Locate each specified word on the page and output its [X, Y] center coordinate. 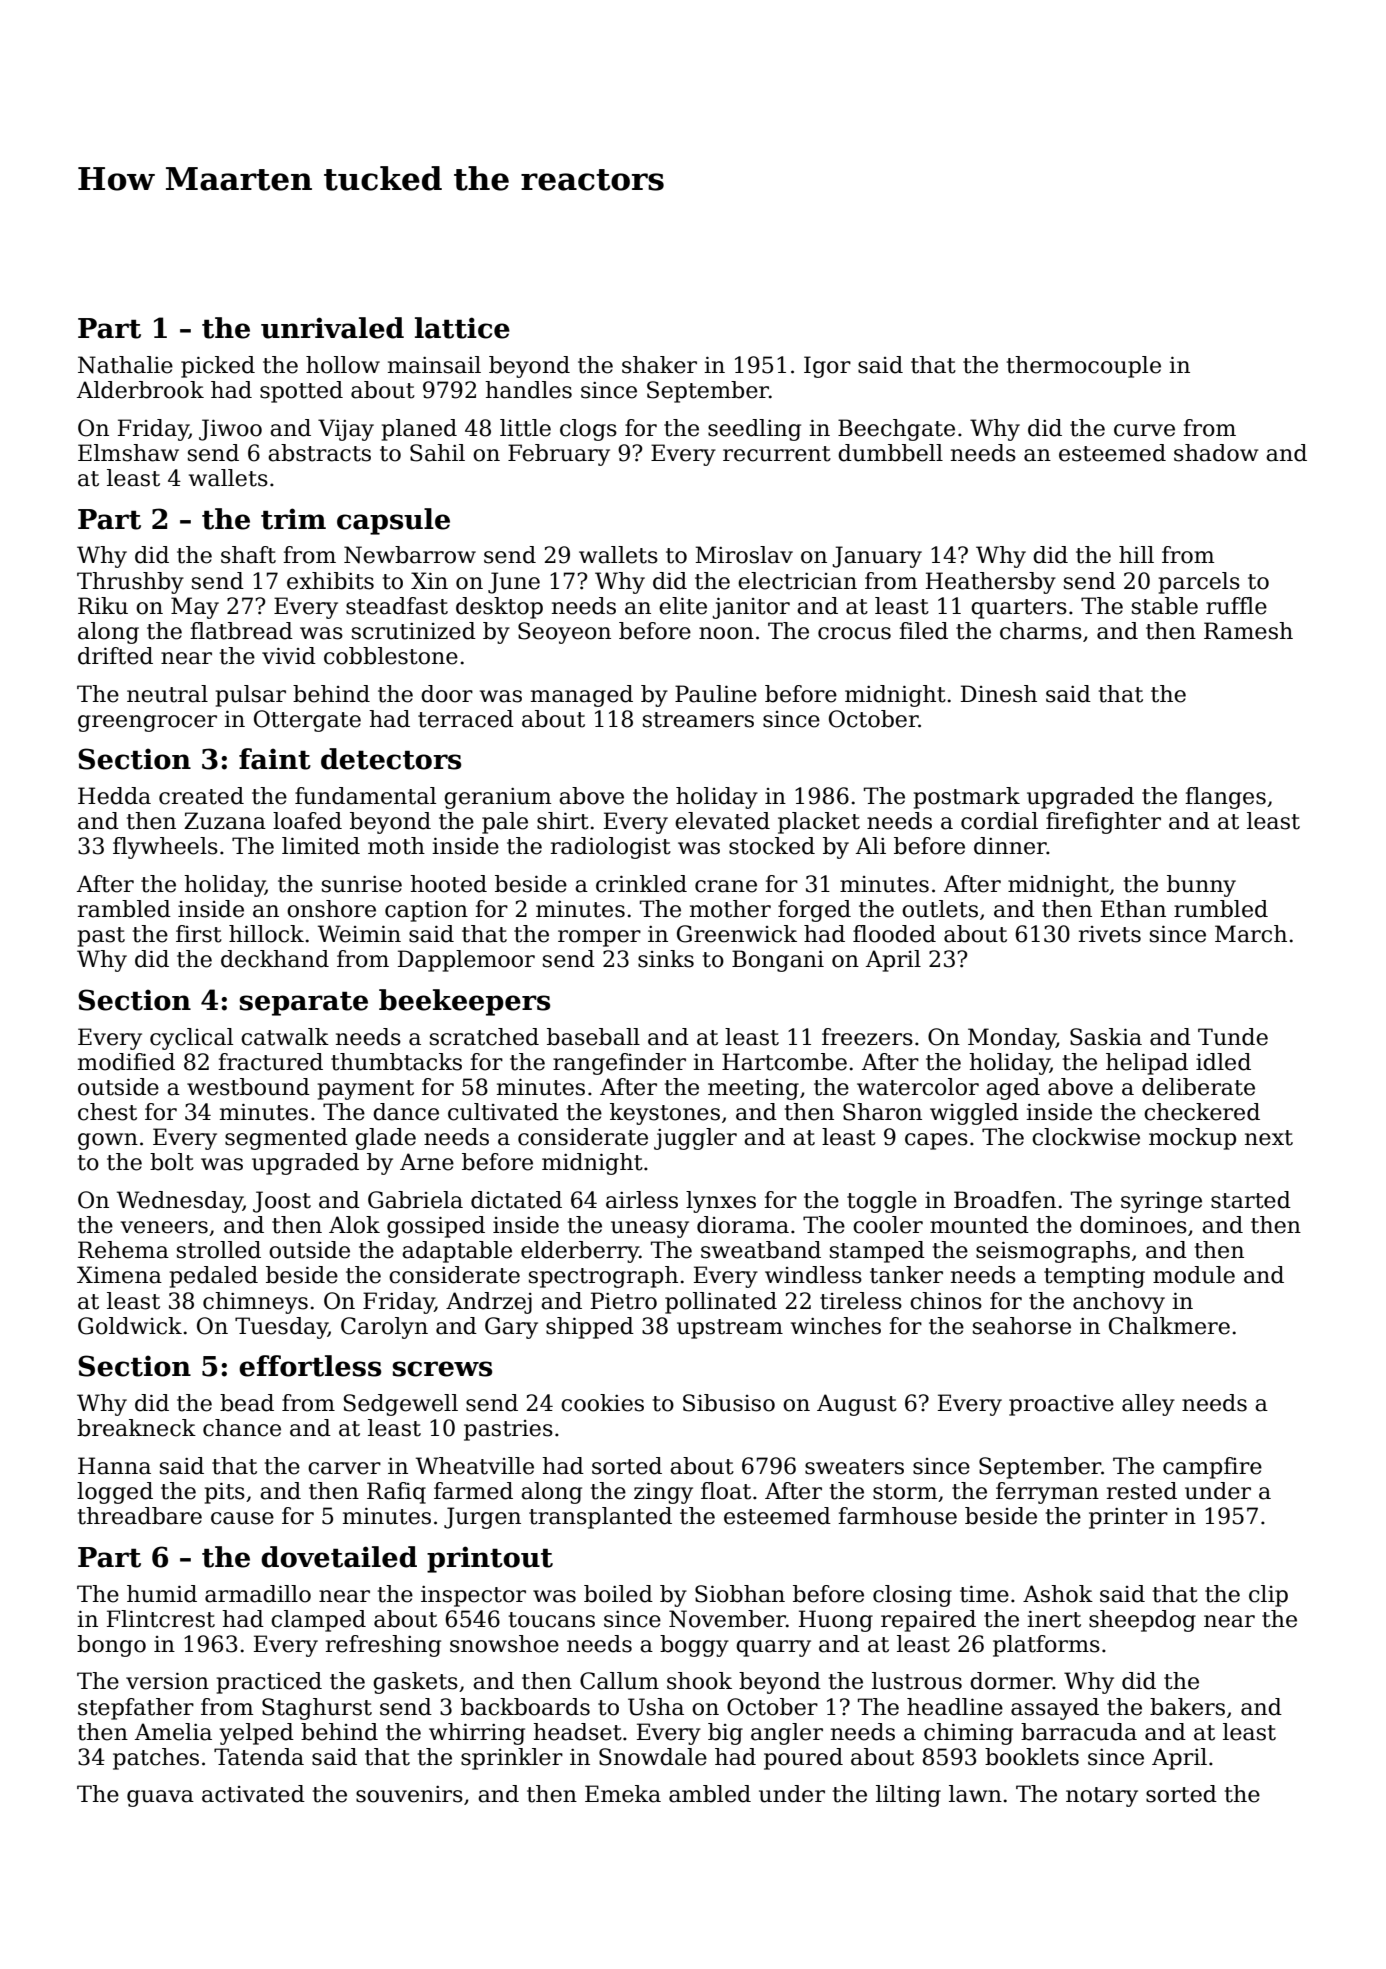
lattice [462, 328]
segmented [286, 1139]
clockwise [1086, 1137]
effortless [310, 1366]
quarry [773, 1648]
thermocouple [1084, 367]
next [1269, 1138]
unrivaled [332, 328]
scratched [484, 1037]
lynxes [721, 1202]
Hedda [114, 796]
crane [726, 886]
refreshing [383, 1646]
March [1251, 934]
